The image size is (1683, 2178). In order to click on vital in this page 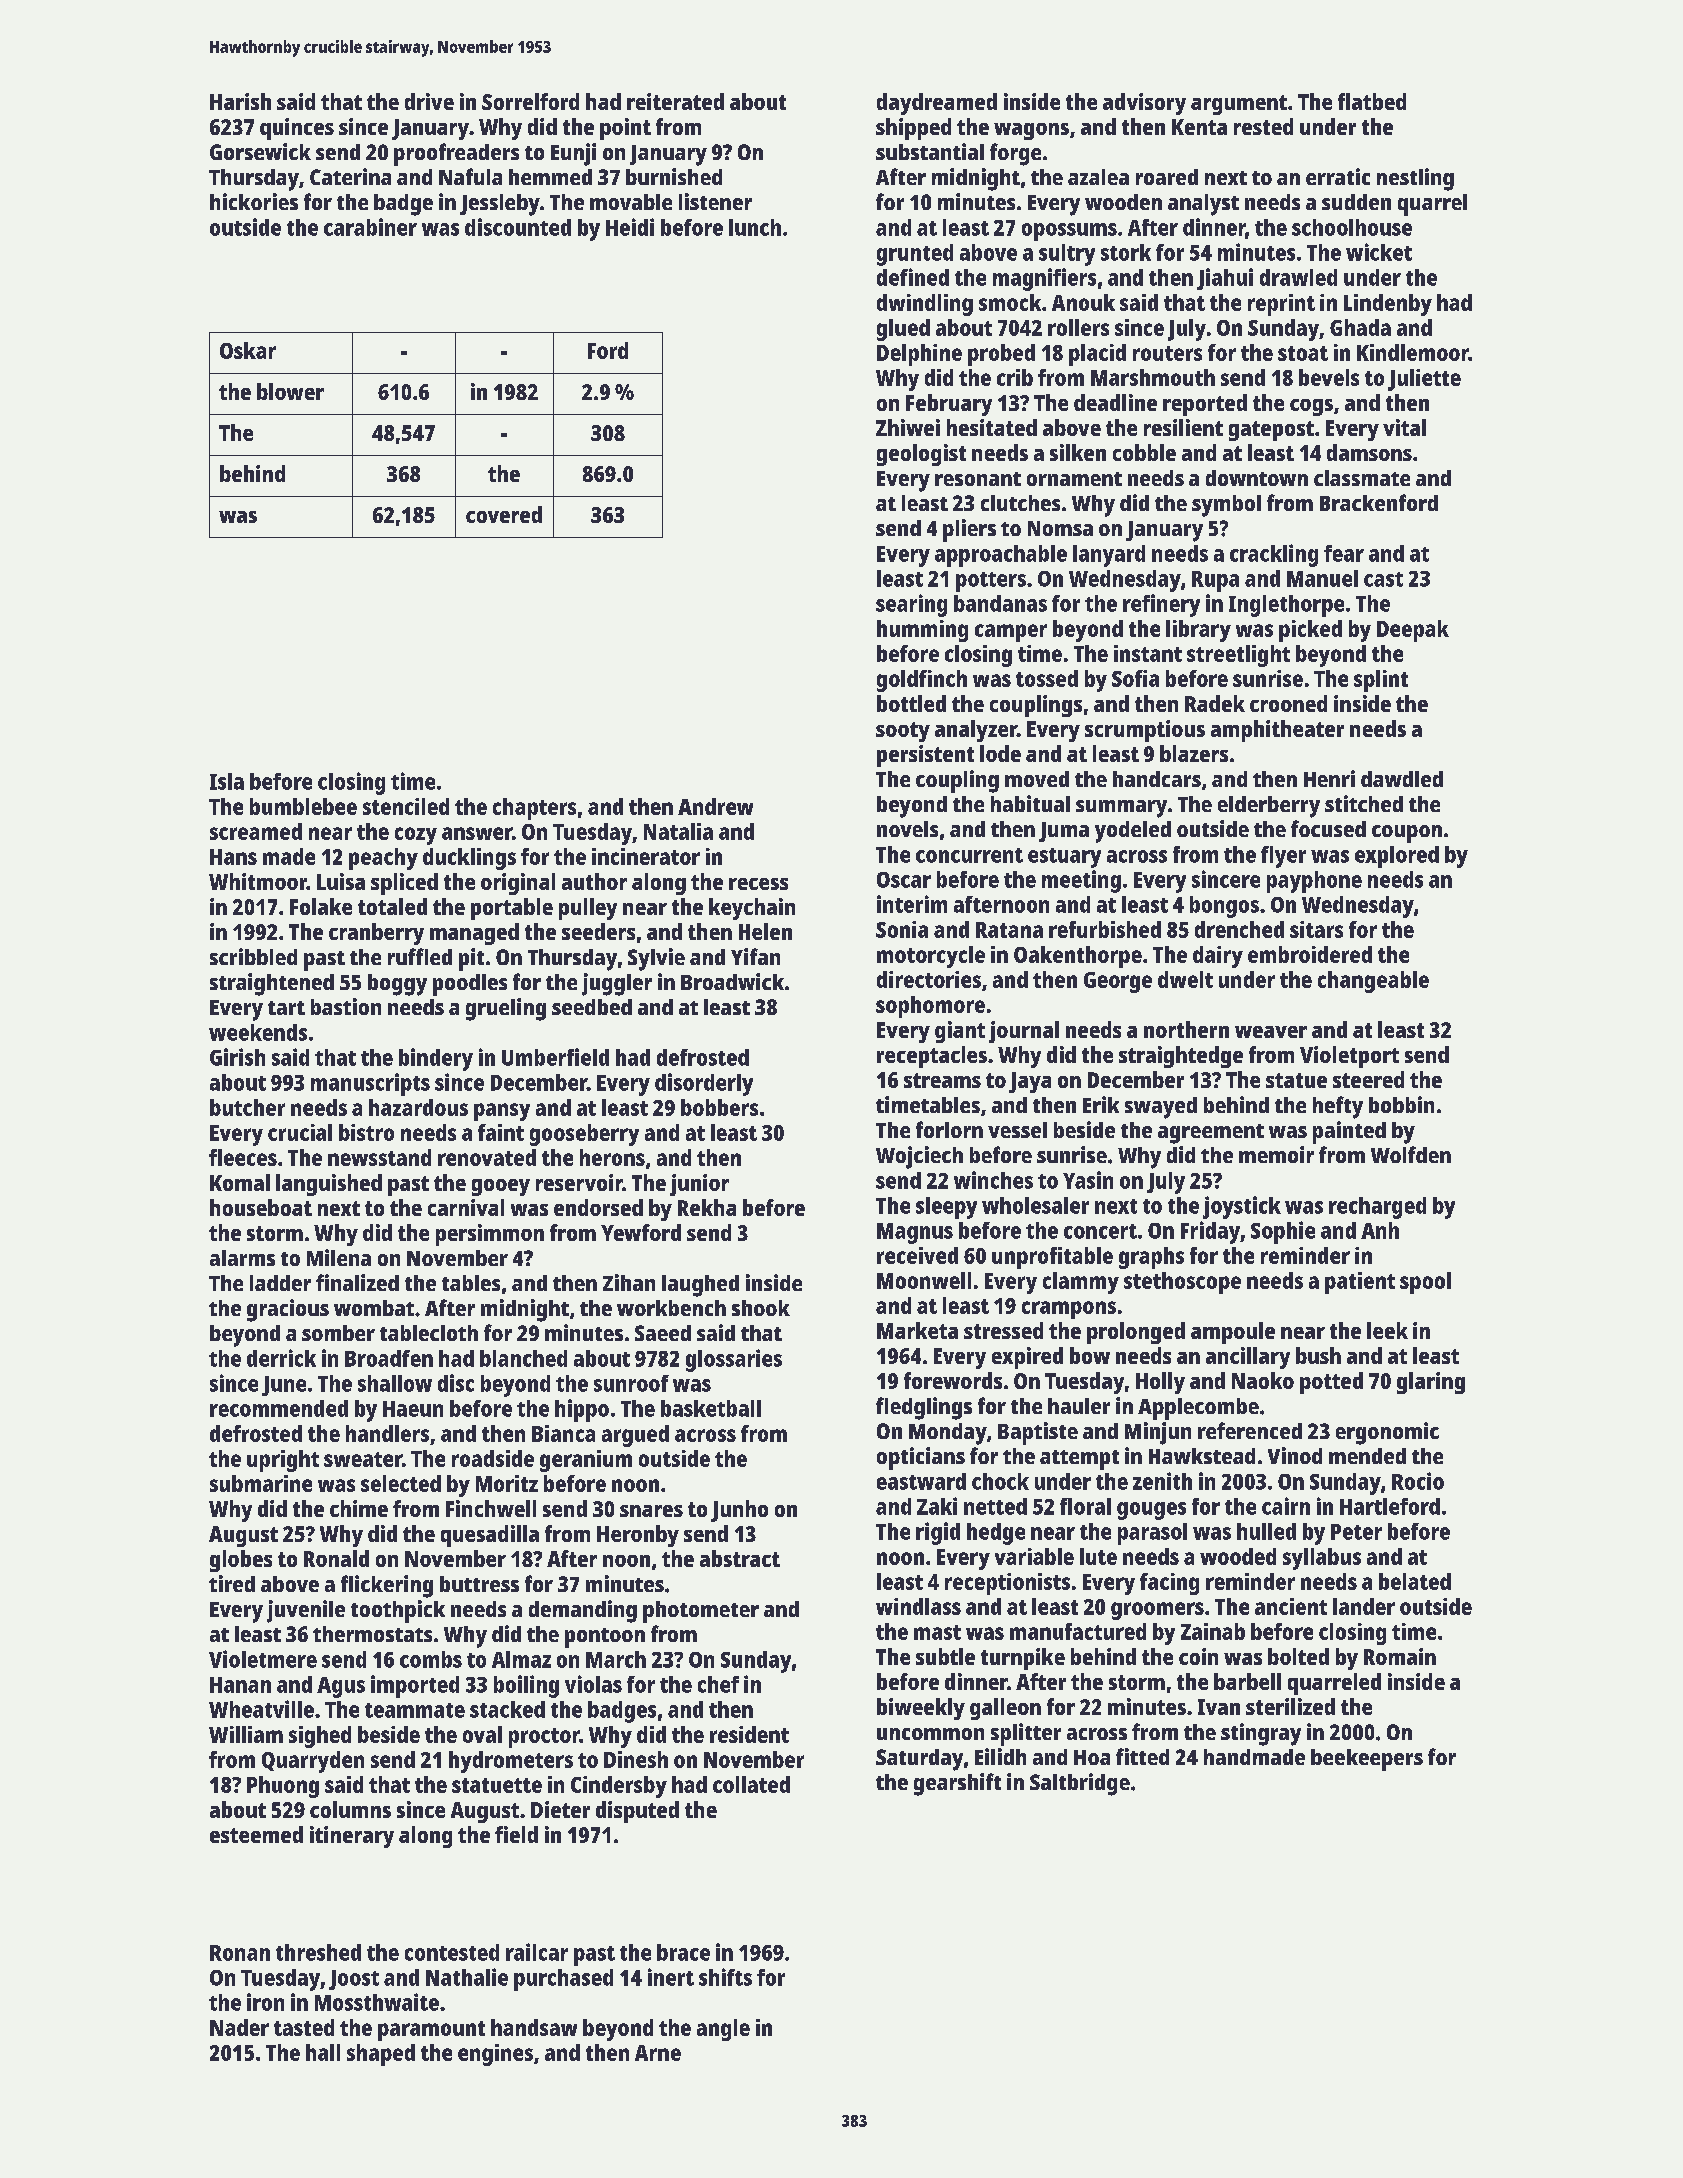, I will do `click(1404, 427)`.
